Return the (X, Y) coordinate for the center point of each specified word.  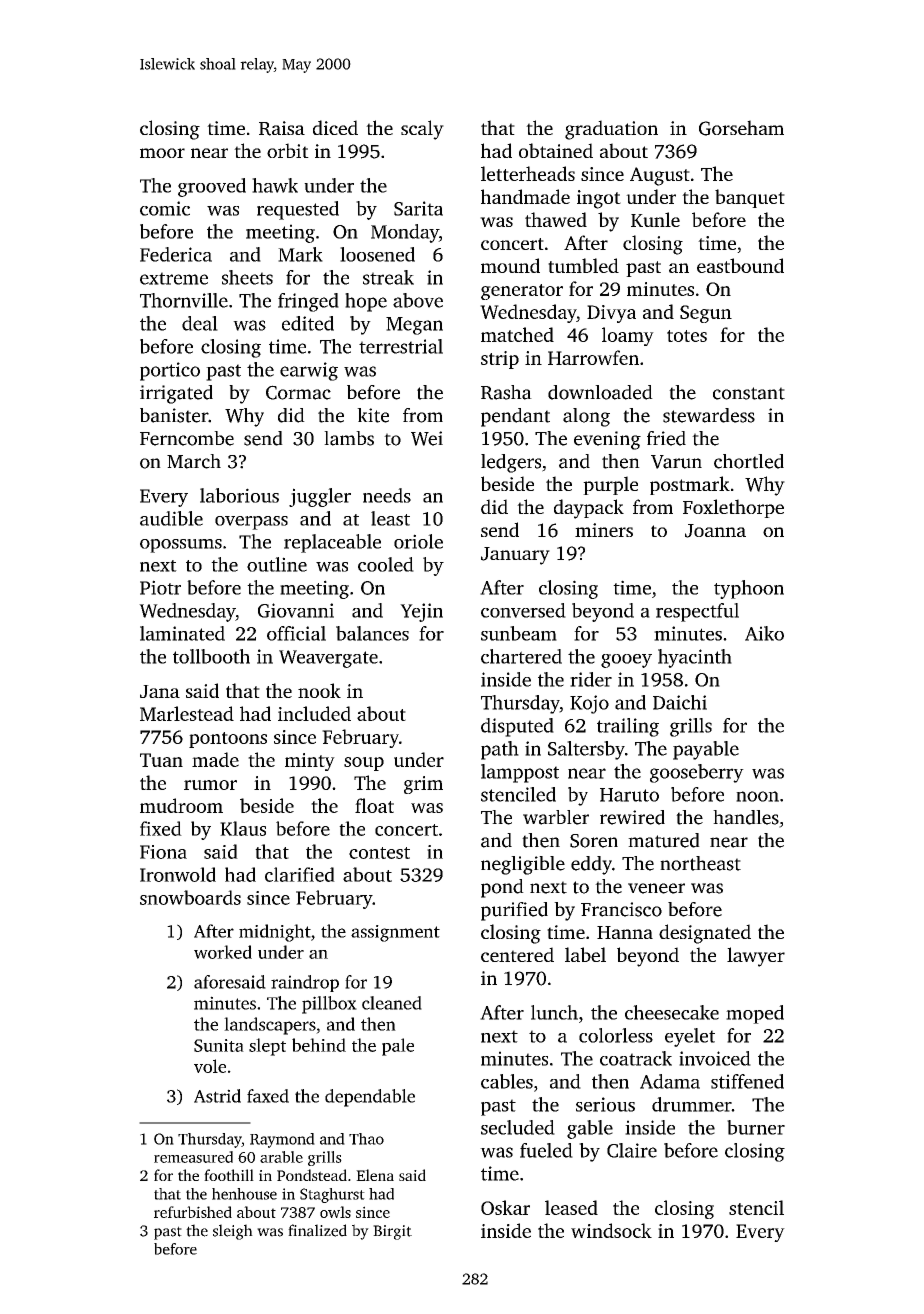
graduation (611, 130)
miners (604, 530)
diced (335, 127)
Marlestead (187, 713)
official (296, 633)
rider (591, 679)
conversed (523, 610)
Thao (366, 1139)
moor (162, 153)
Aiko (764, 633)
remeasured (193, 1157)
